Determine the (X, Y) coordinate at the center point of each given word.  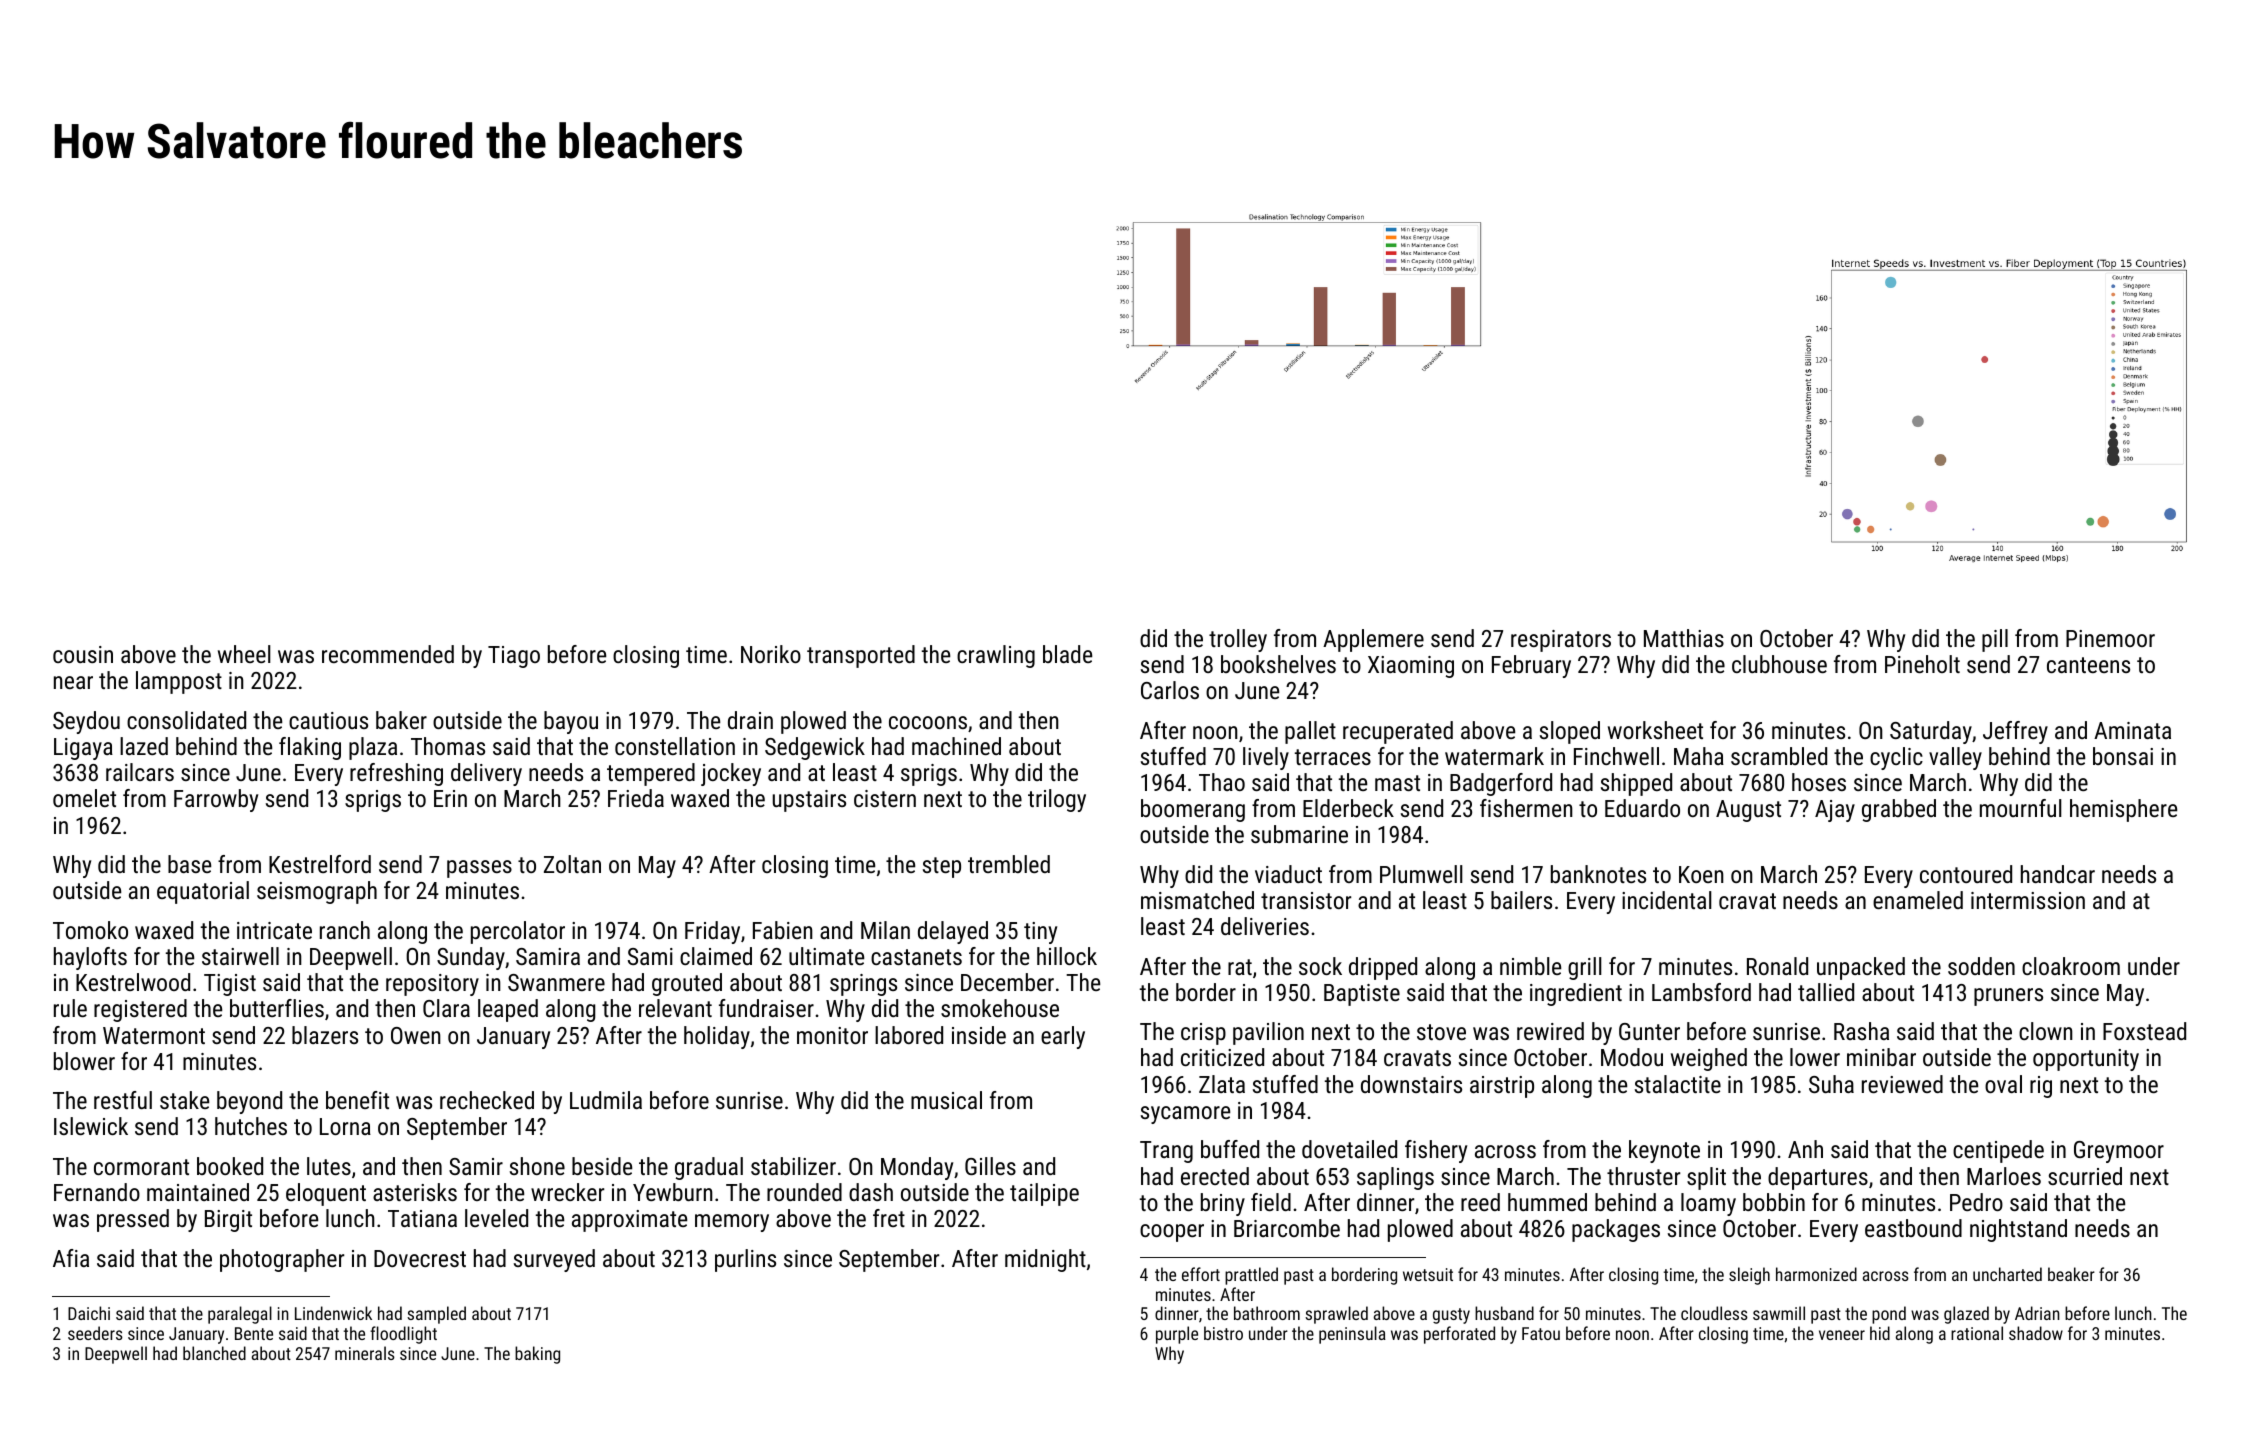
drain (750, 720)
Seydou (86, 722)
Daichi (89, 1313)
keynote (1664, 1151)
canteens (2088, 665)
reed (1480, 1202)
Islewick (91, 1126)
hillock (1067, 956)
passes (479, 869)
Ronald (1777, 966)
